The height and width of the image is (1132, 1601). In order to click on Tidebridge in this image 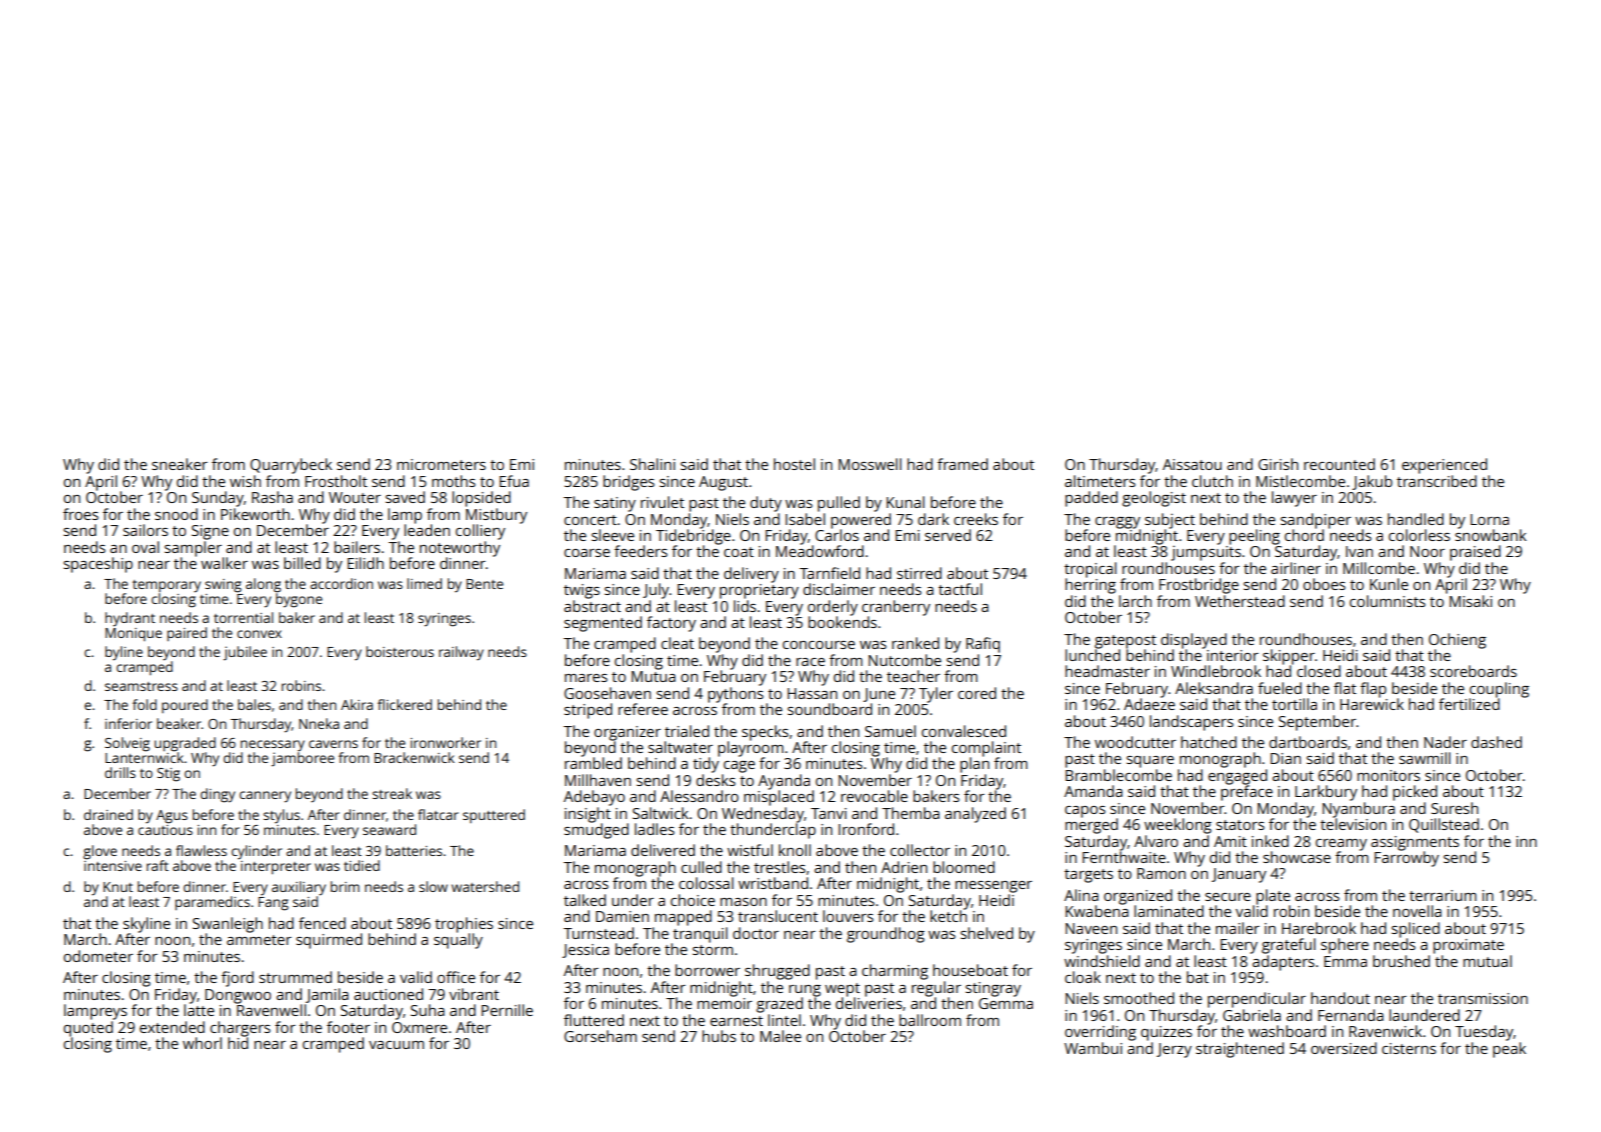, I will do `click(693, 537)`.
